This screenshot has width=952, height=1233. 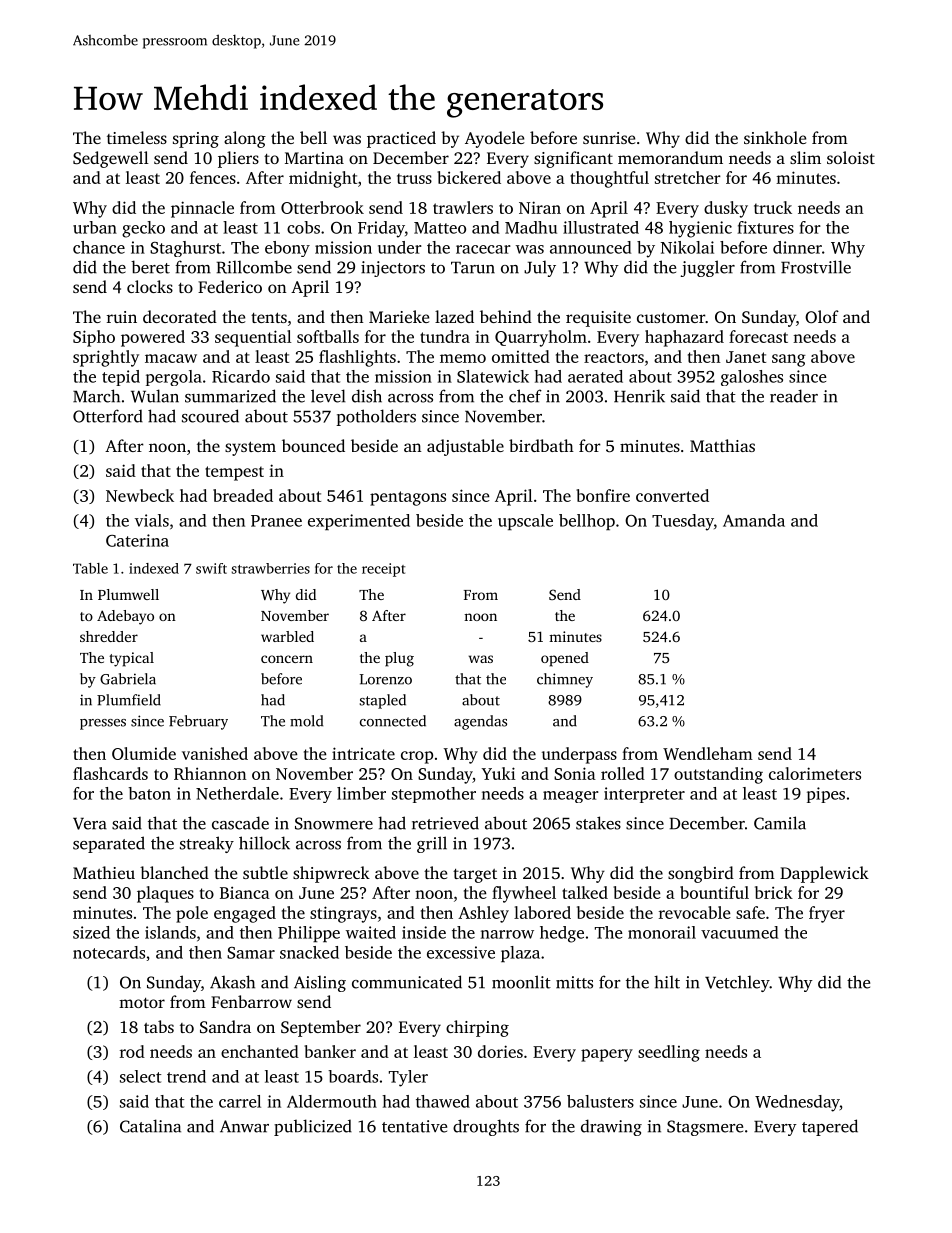 I want to click on Amanda, so click(x=754, y=520).
